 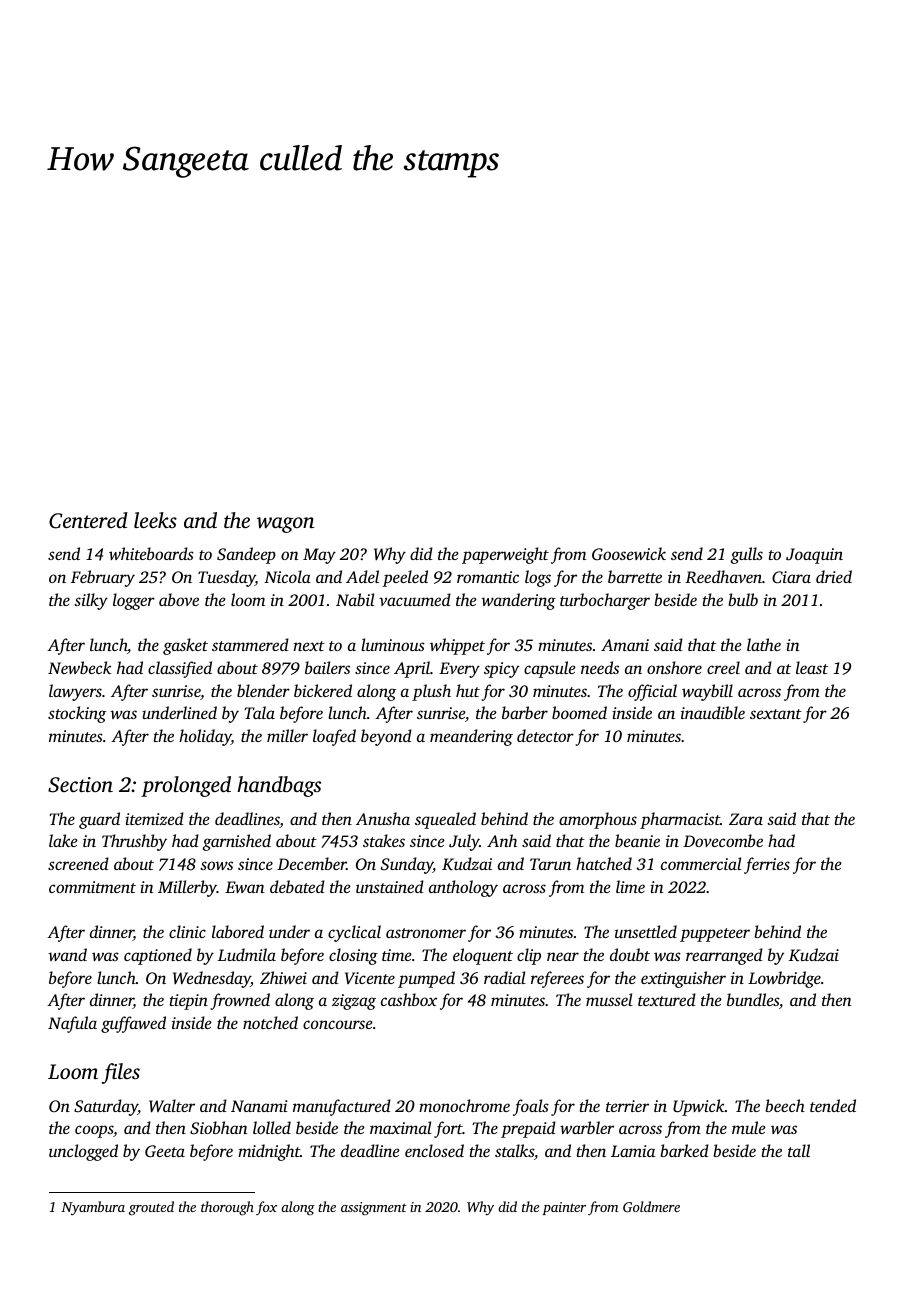 What do you see at coordinates (505, 555) in the screenshot?
I see `paperweight` at bounding box center [505, 555].
